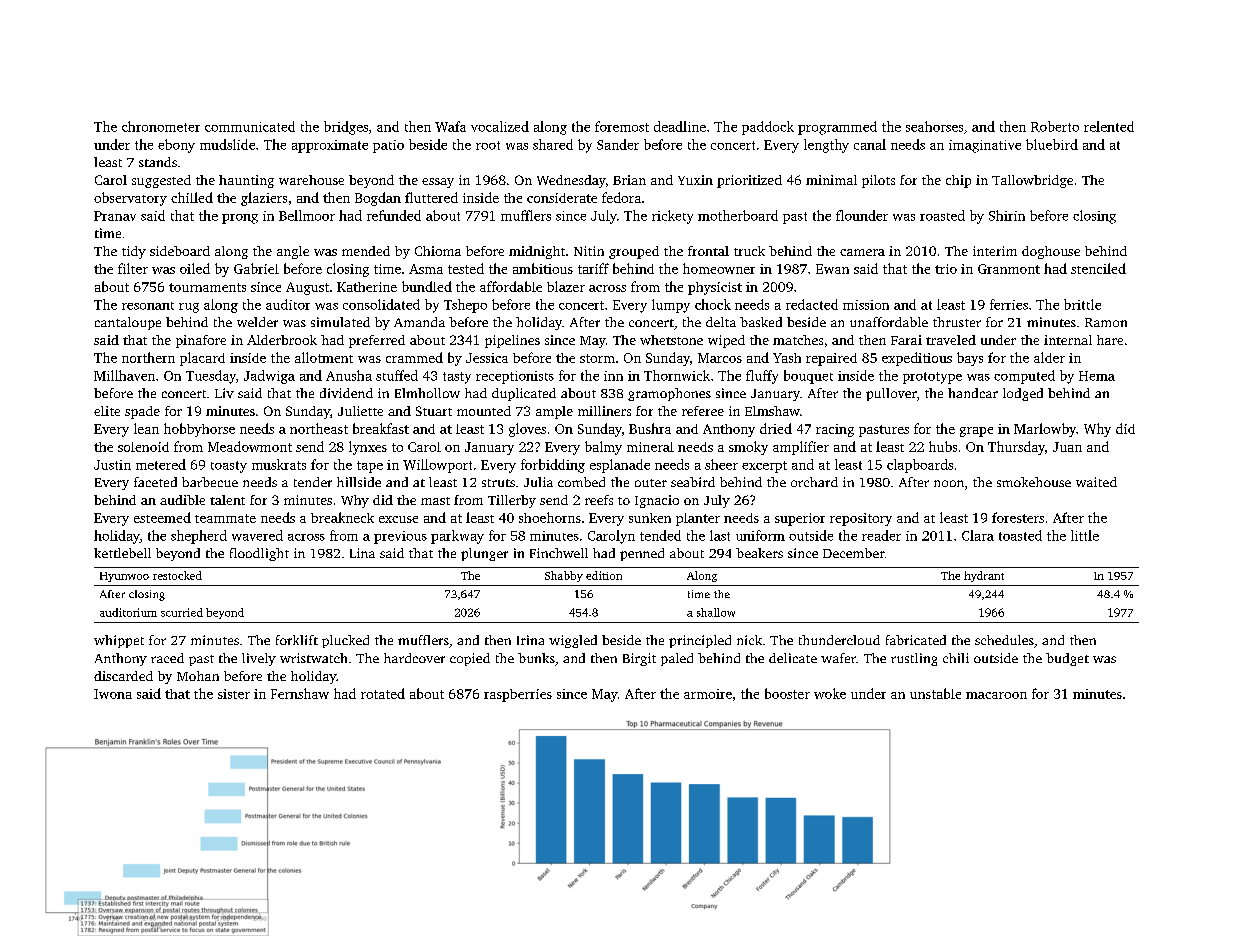 The height and width of the screenshot is (952, 1233). What do you see at coordinates (362, 553) in the screenshot?
I see `Lina` at bounding box center [362, 553].
